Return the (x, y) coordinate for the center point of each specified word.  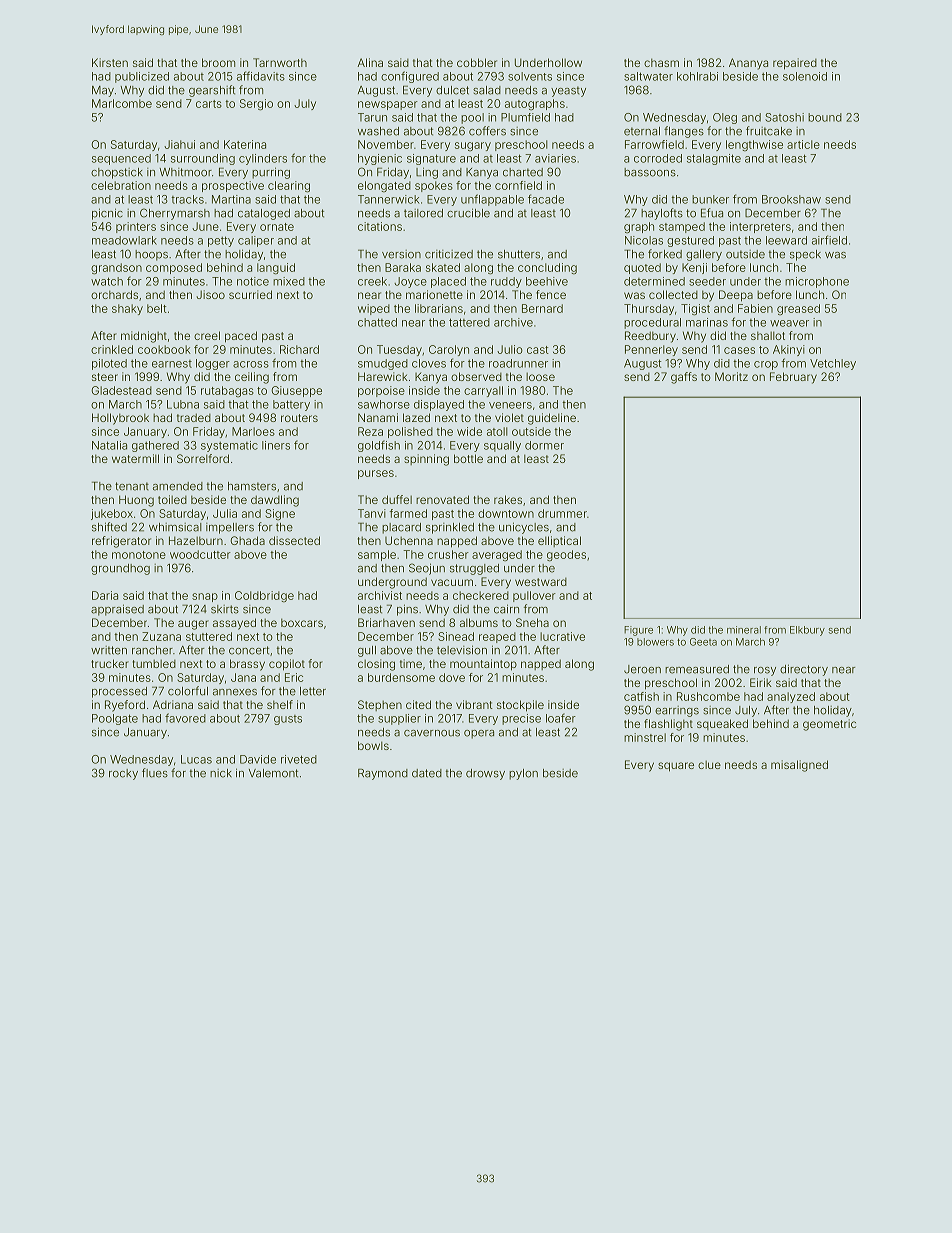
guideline (552, 419)
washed (378, 131)
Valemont (273, 773)
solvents (530, 76)
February (793, 378)
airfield (829, 240)
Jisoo (211, 294)
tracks (187, 199)
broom (218, 62)
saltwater (648, 76)
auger (193, 625)
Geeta (703, 642)
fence (551, 294)
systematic (229, 446)
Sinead (456, 636)
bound (825, 117)
